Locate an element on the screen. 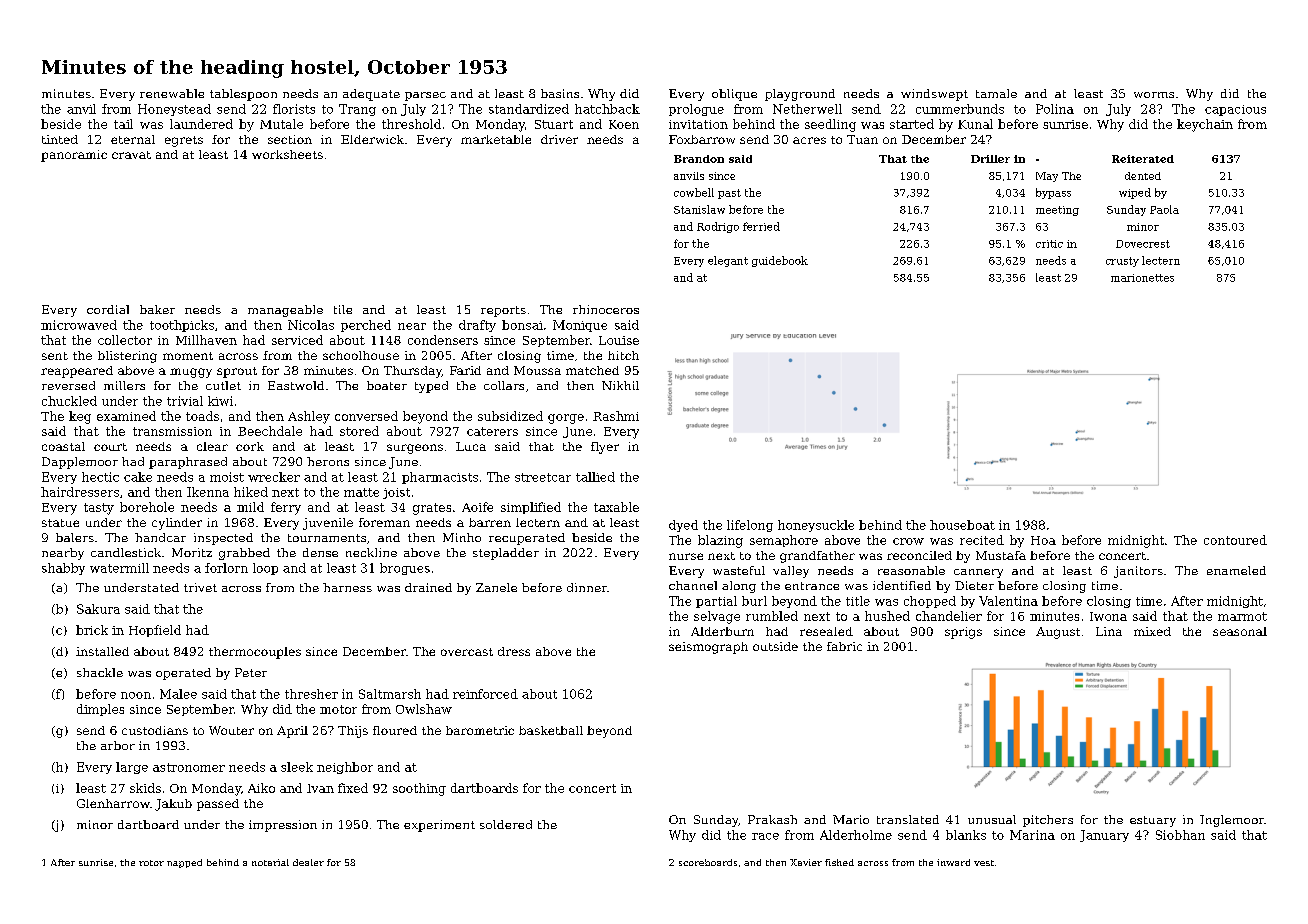  houseboat is located at coordinates (962, 525).
